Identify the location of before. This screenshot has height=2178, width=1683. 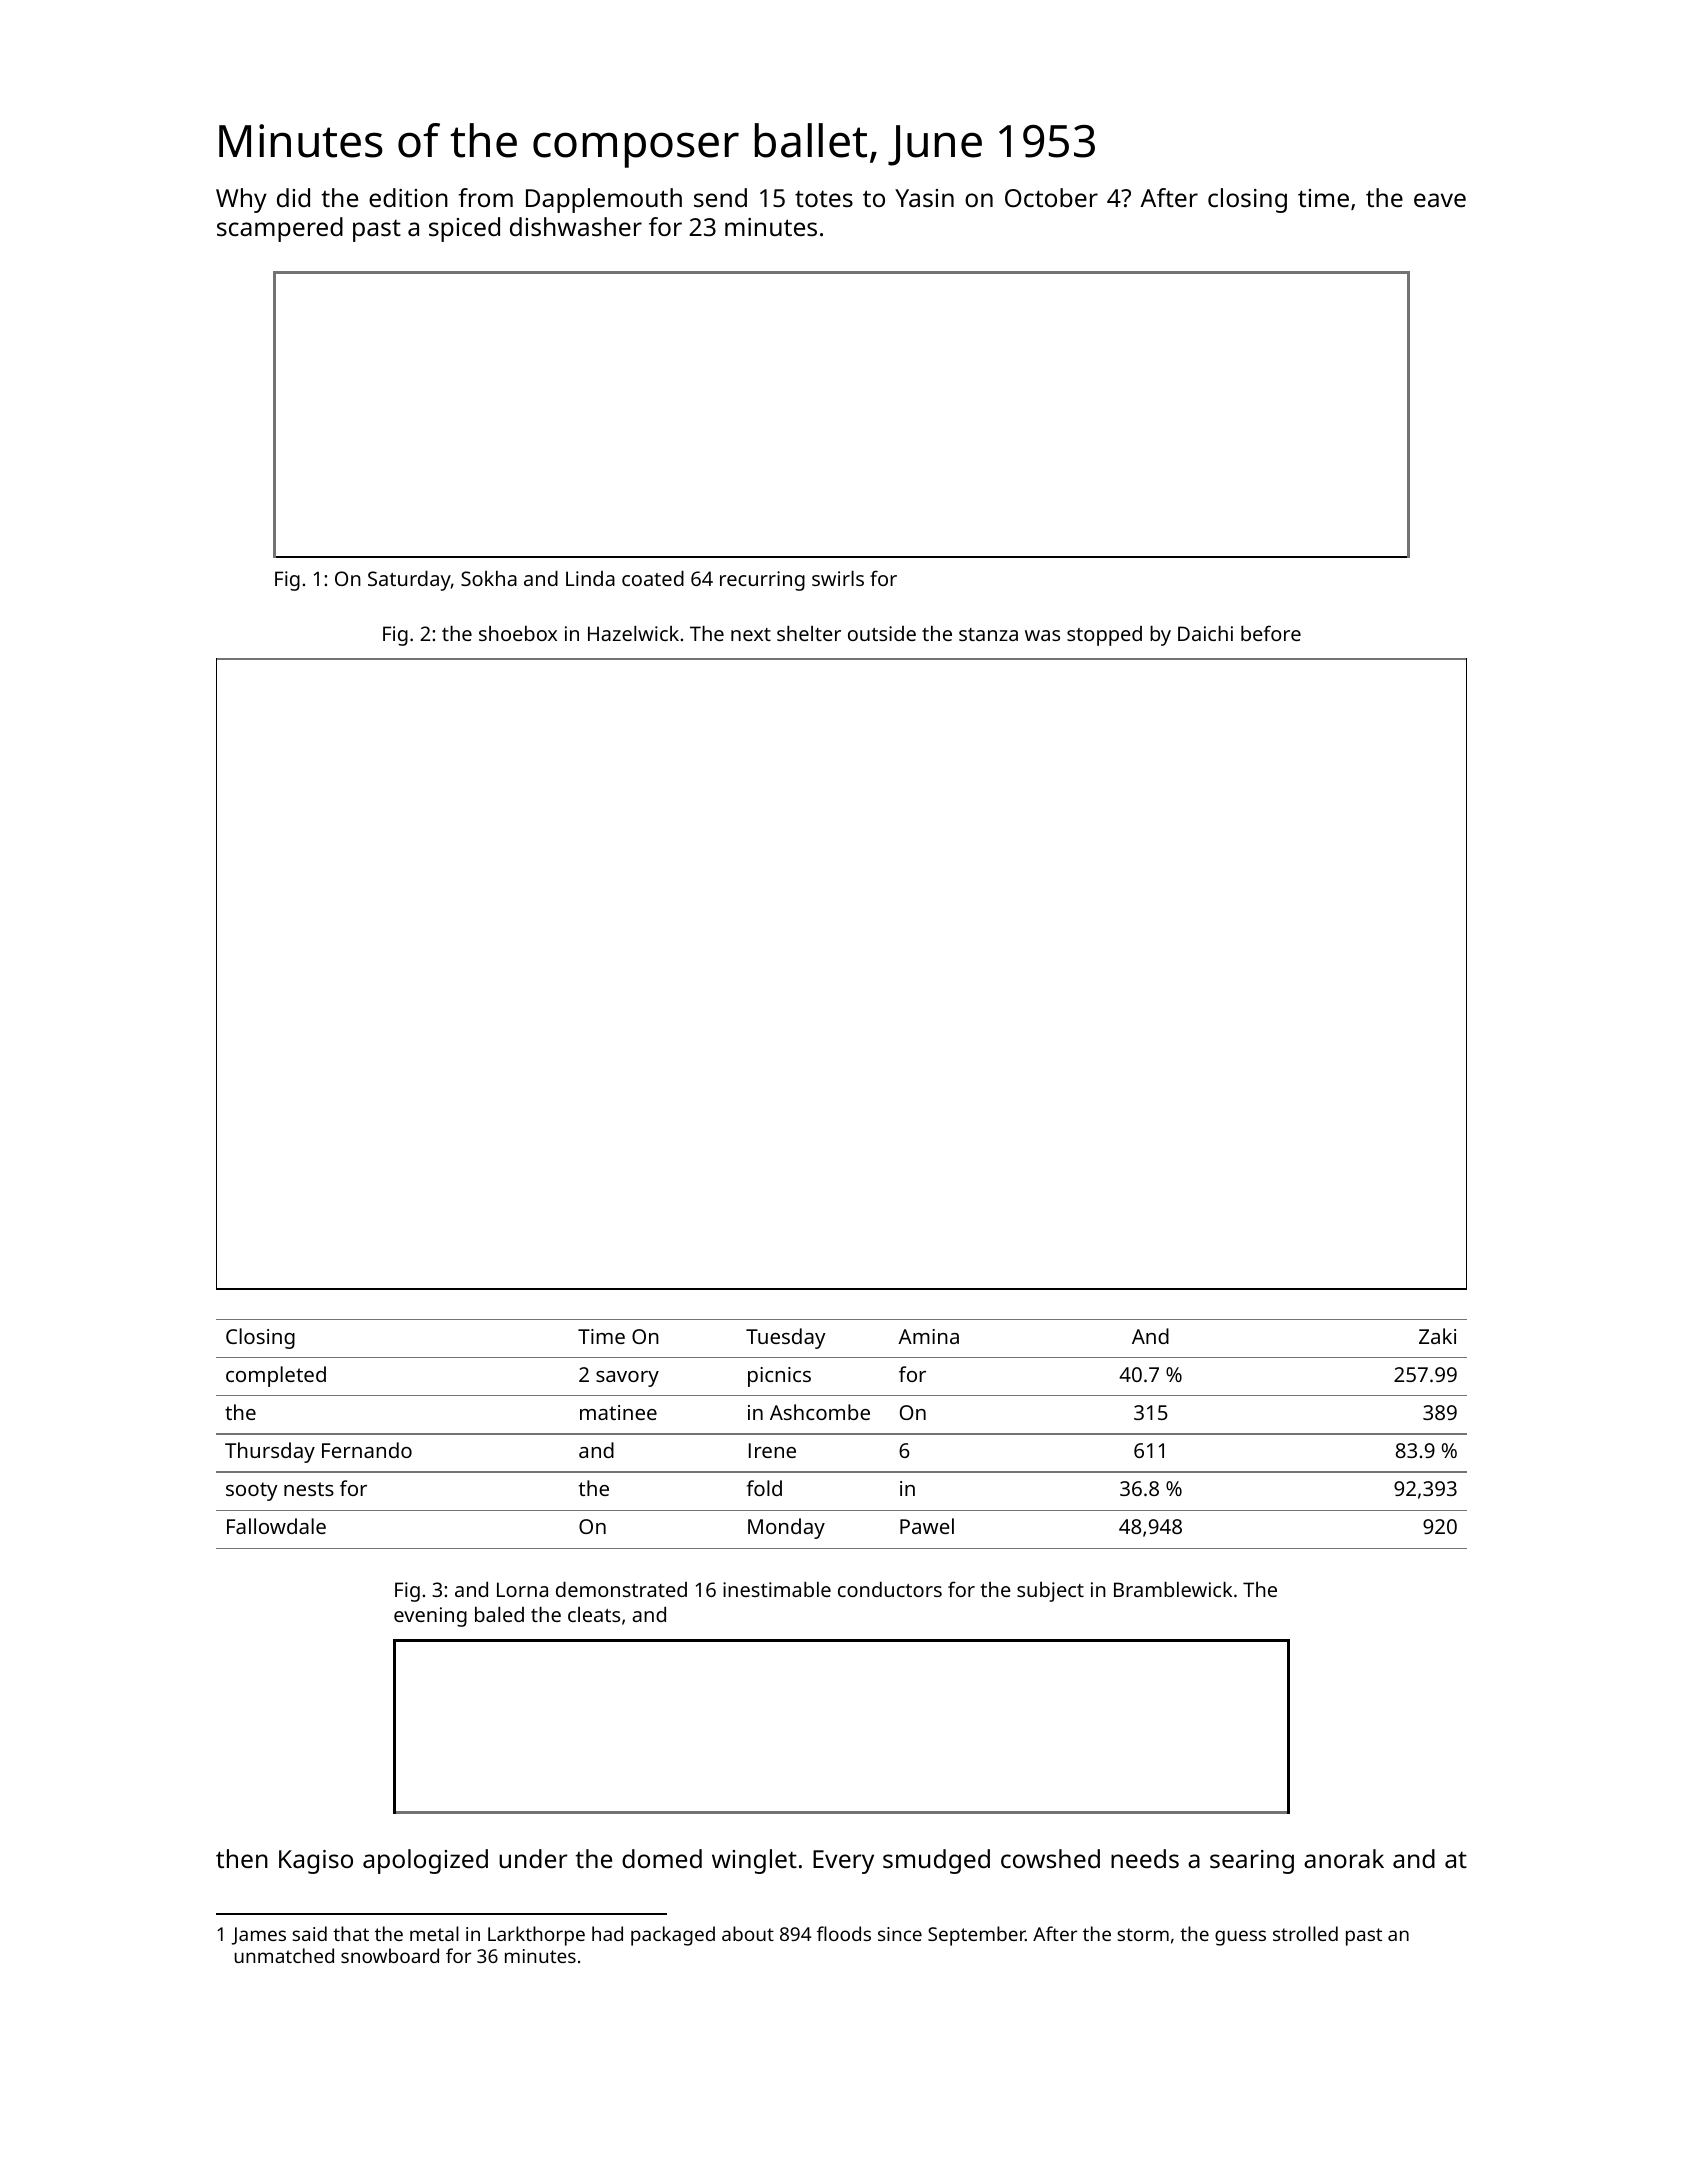
(1271, 633).
